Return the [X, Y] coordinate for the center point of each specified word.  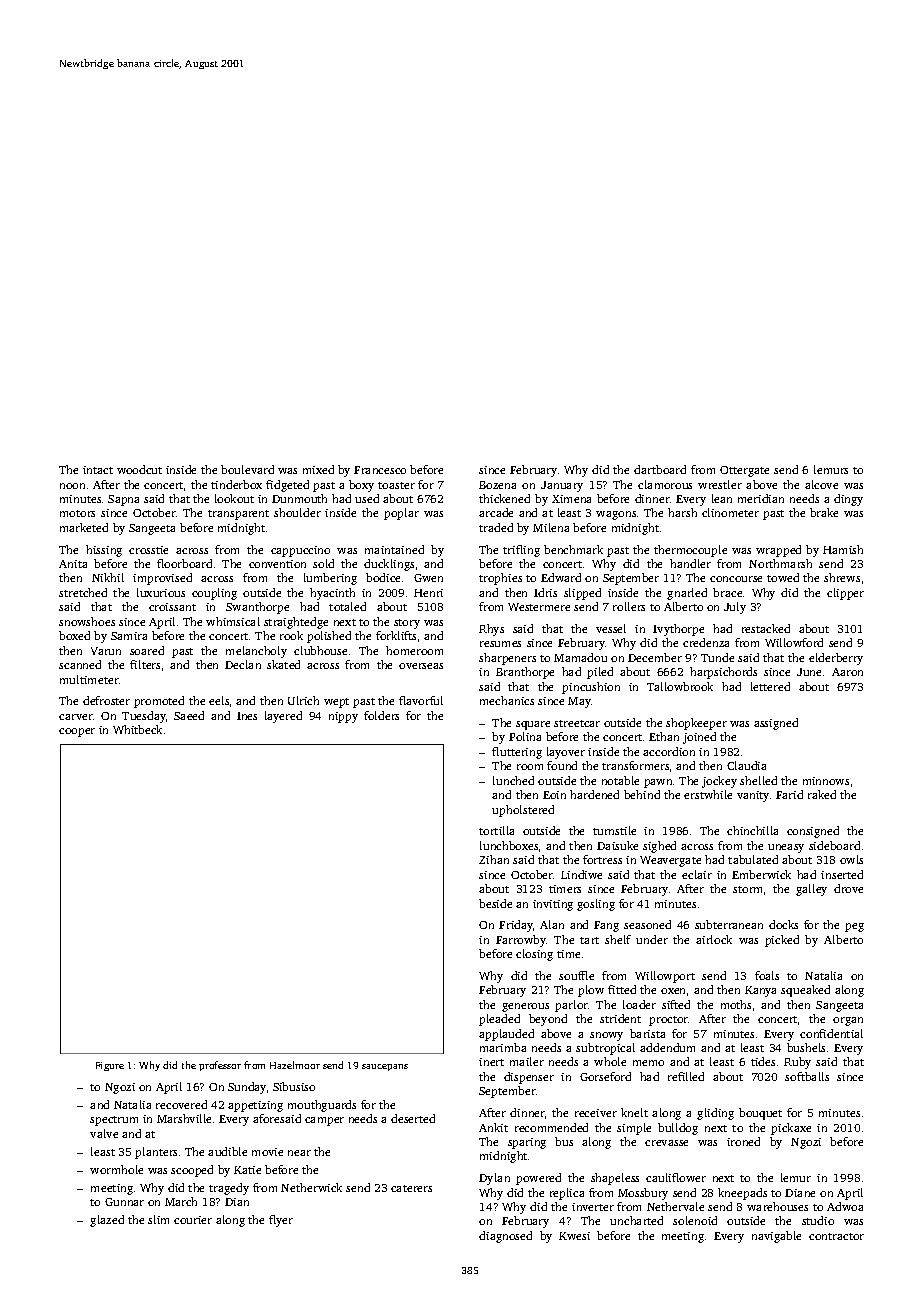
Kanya [760, 991]
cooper [77, 732]
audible [227, 1151]
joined [699, 738]
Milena [551, 527]
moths [736, 1004]
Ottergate [744, 471]
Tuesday [144, 717]
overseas [421, 666]
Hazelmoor [295, 1065]
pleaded [499, 1020]
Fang [606, 926]
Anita [73, 564]
